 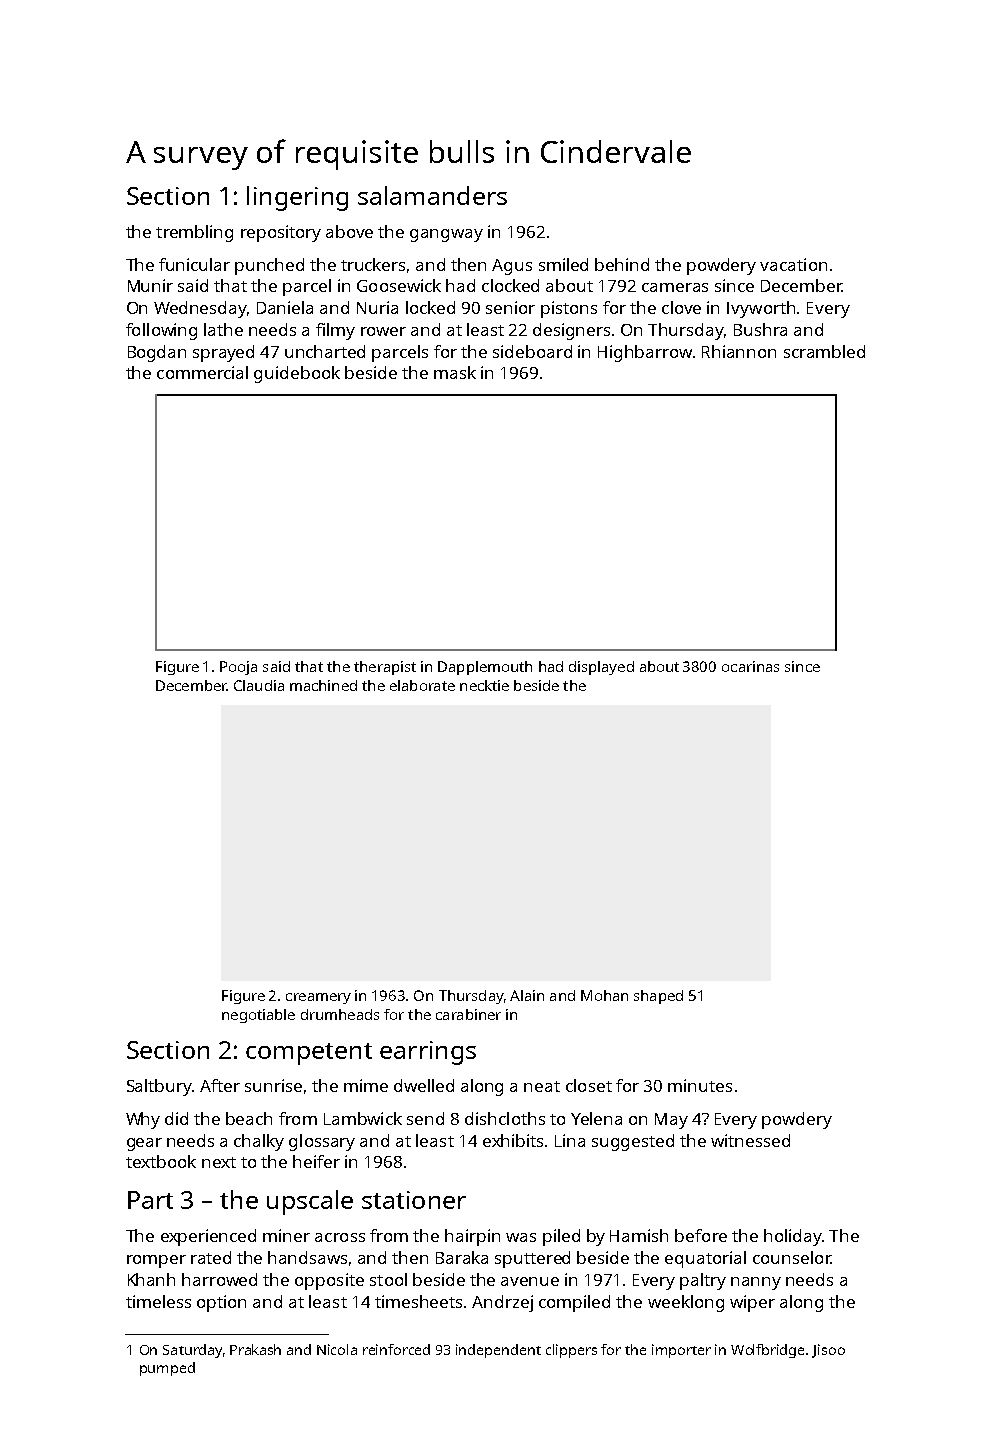 What do you see at coordinates (793, 264) in the image?
I see `vacation` at bounding box center [793, 264].
